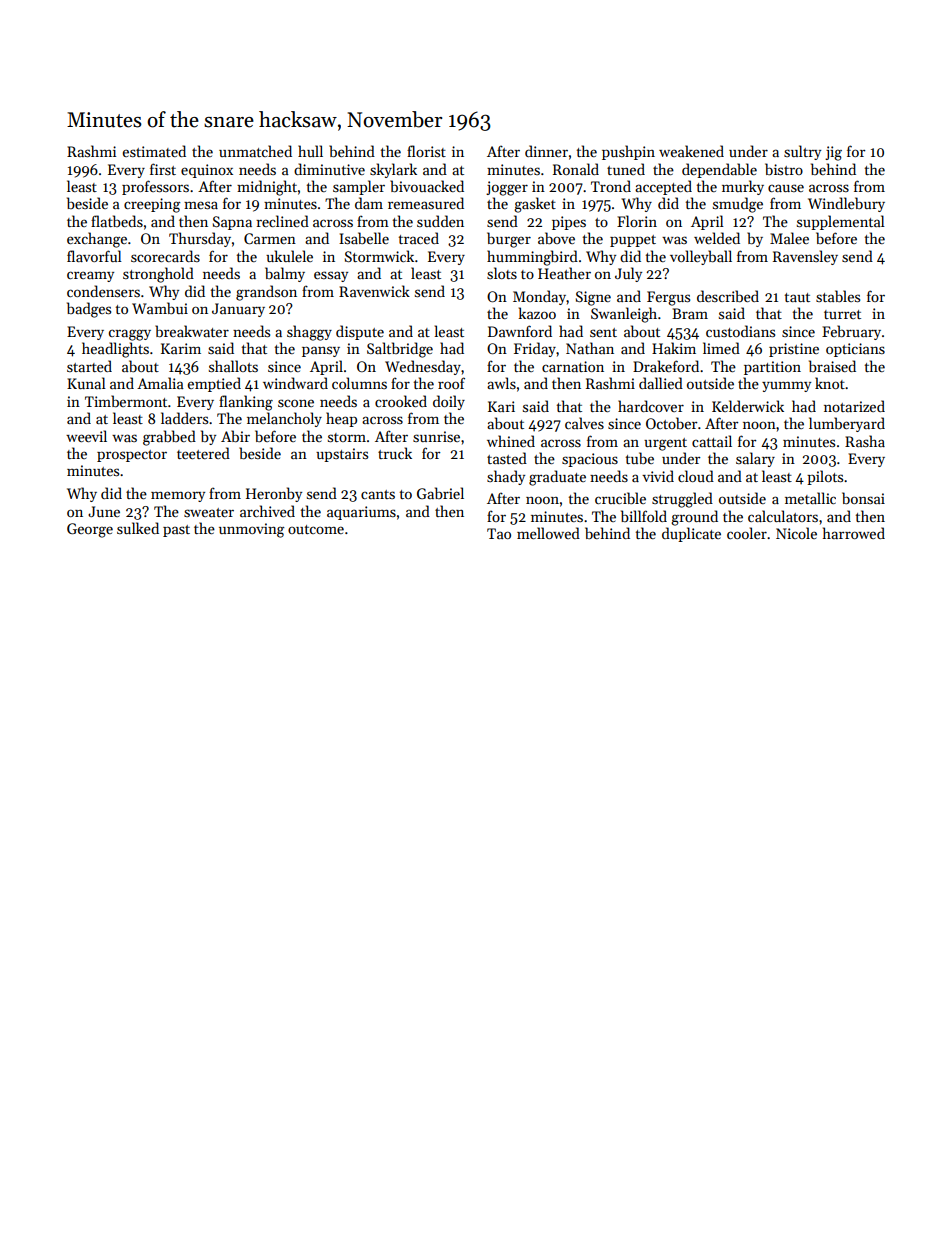 Image resolution: width=952 pixels, height=1233 pixels. Describe the element at coordinates (738, 205) in the screenshot. I see `smudge` at that location.
